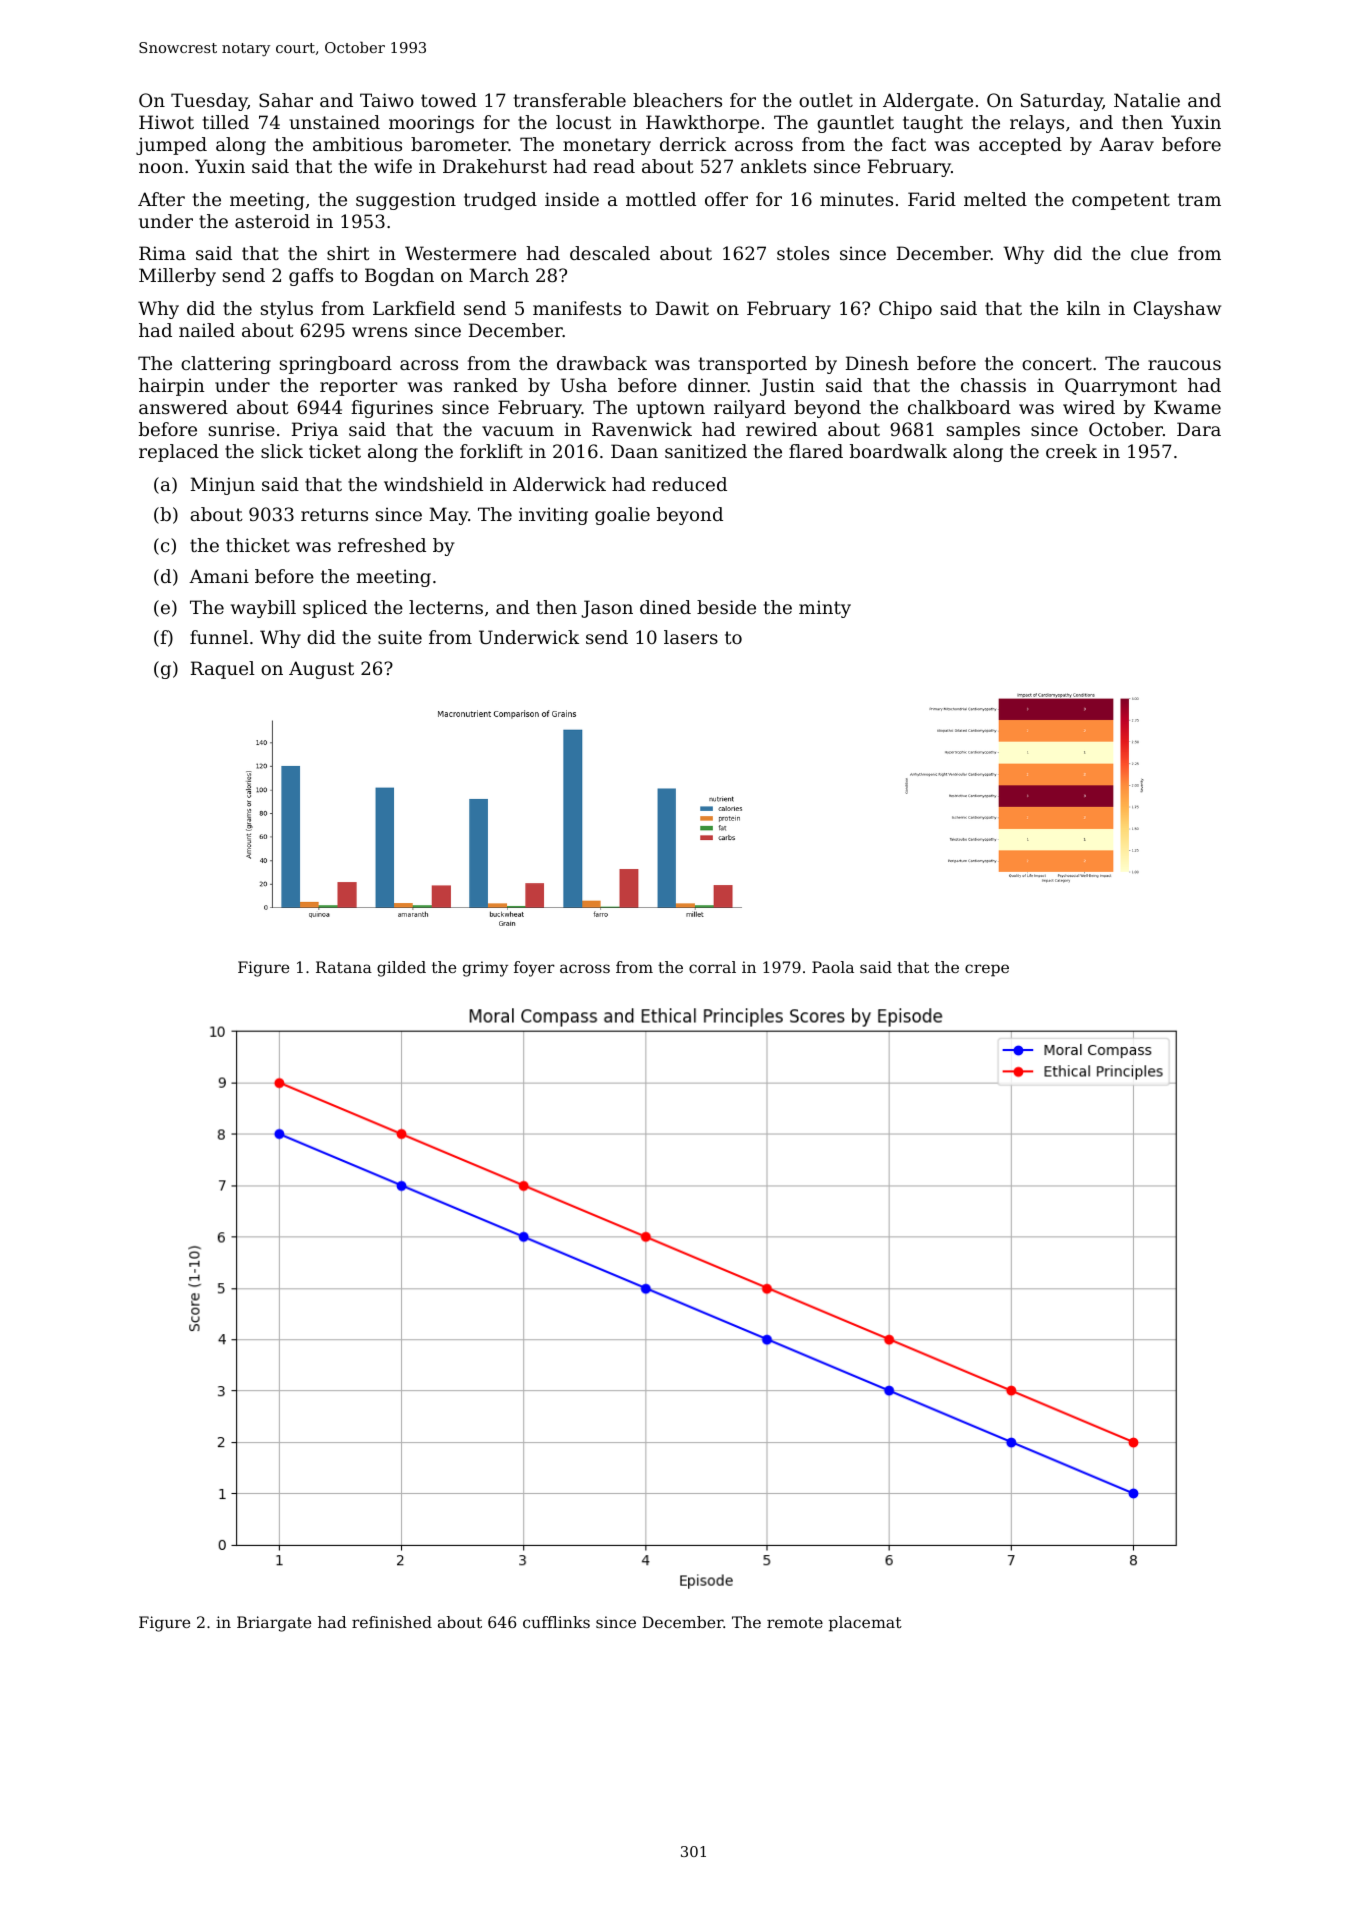 The width and height of the screenshot is (1360, 1923). Describe the element at coordinates (406, 201) in the screenshot. I see `suggestion` at that location.
